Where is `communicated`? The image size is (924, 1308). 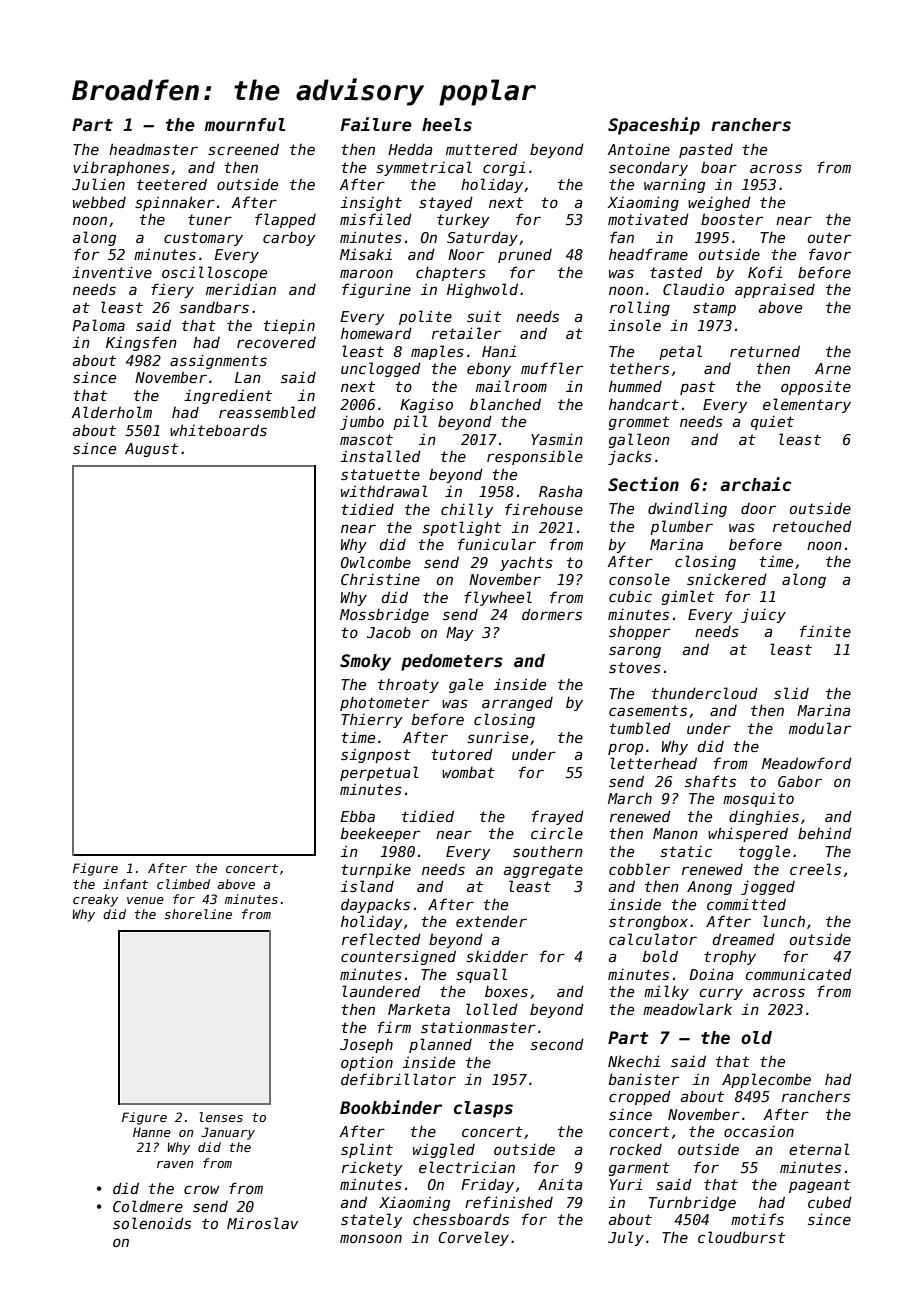 communicated is located at coordinates (798, 974).
